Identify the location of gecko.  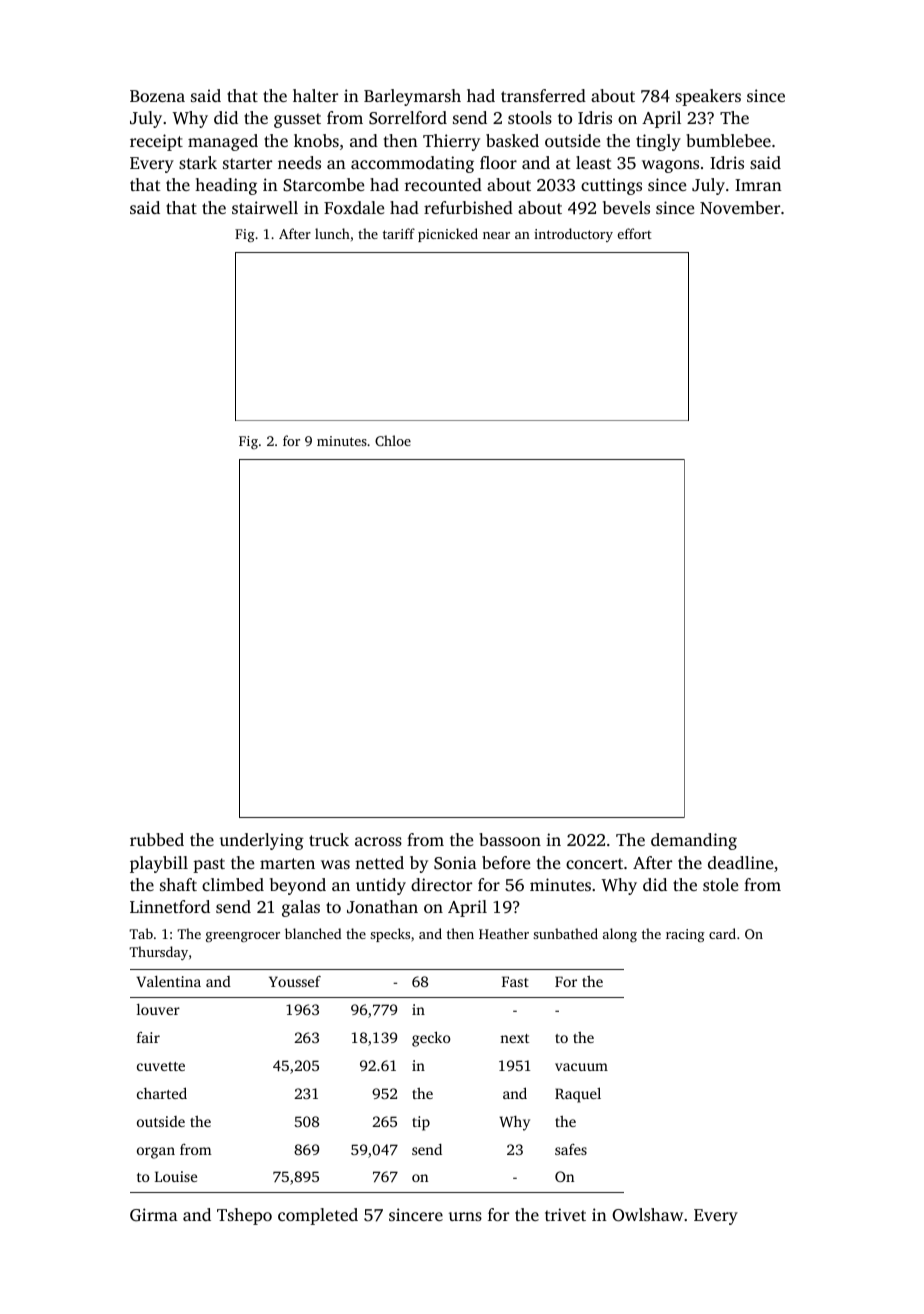
(431, 1039).
